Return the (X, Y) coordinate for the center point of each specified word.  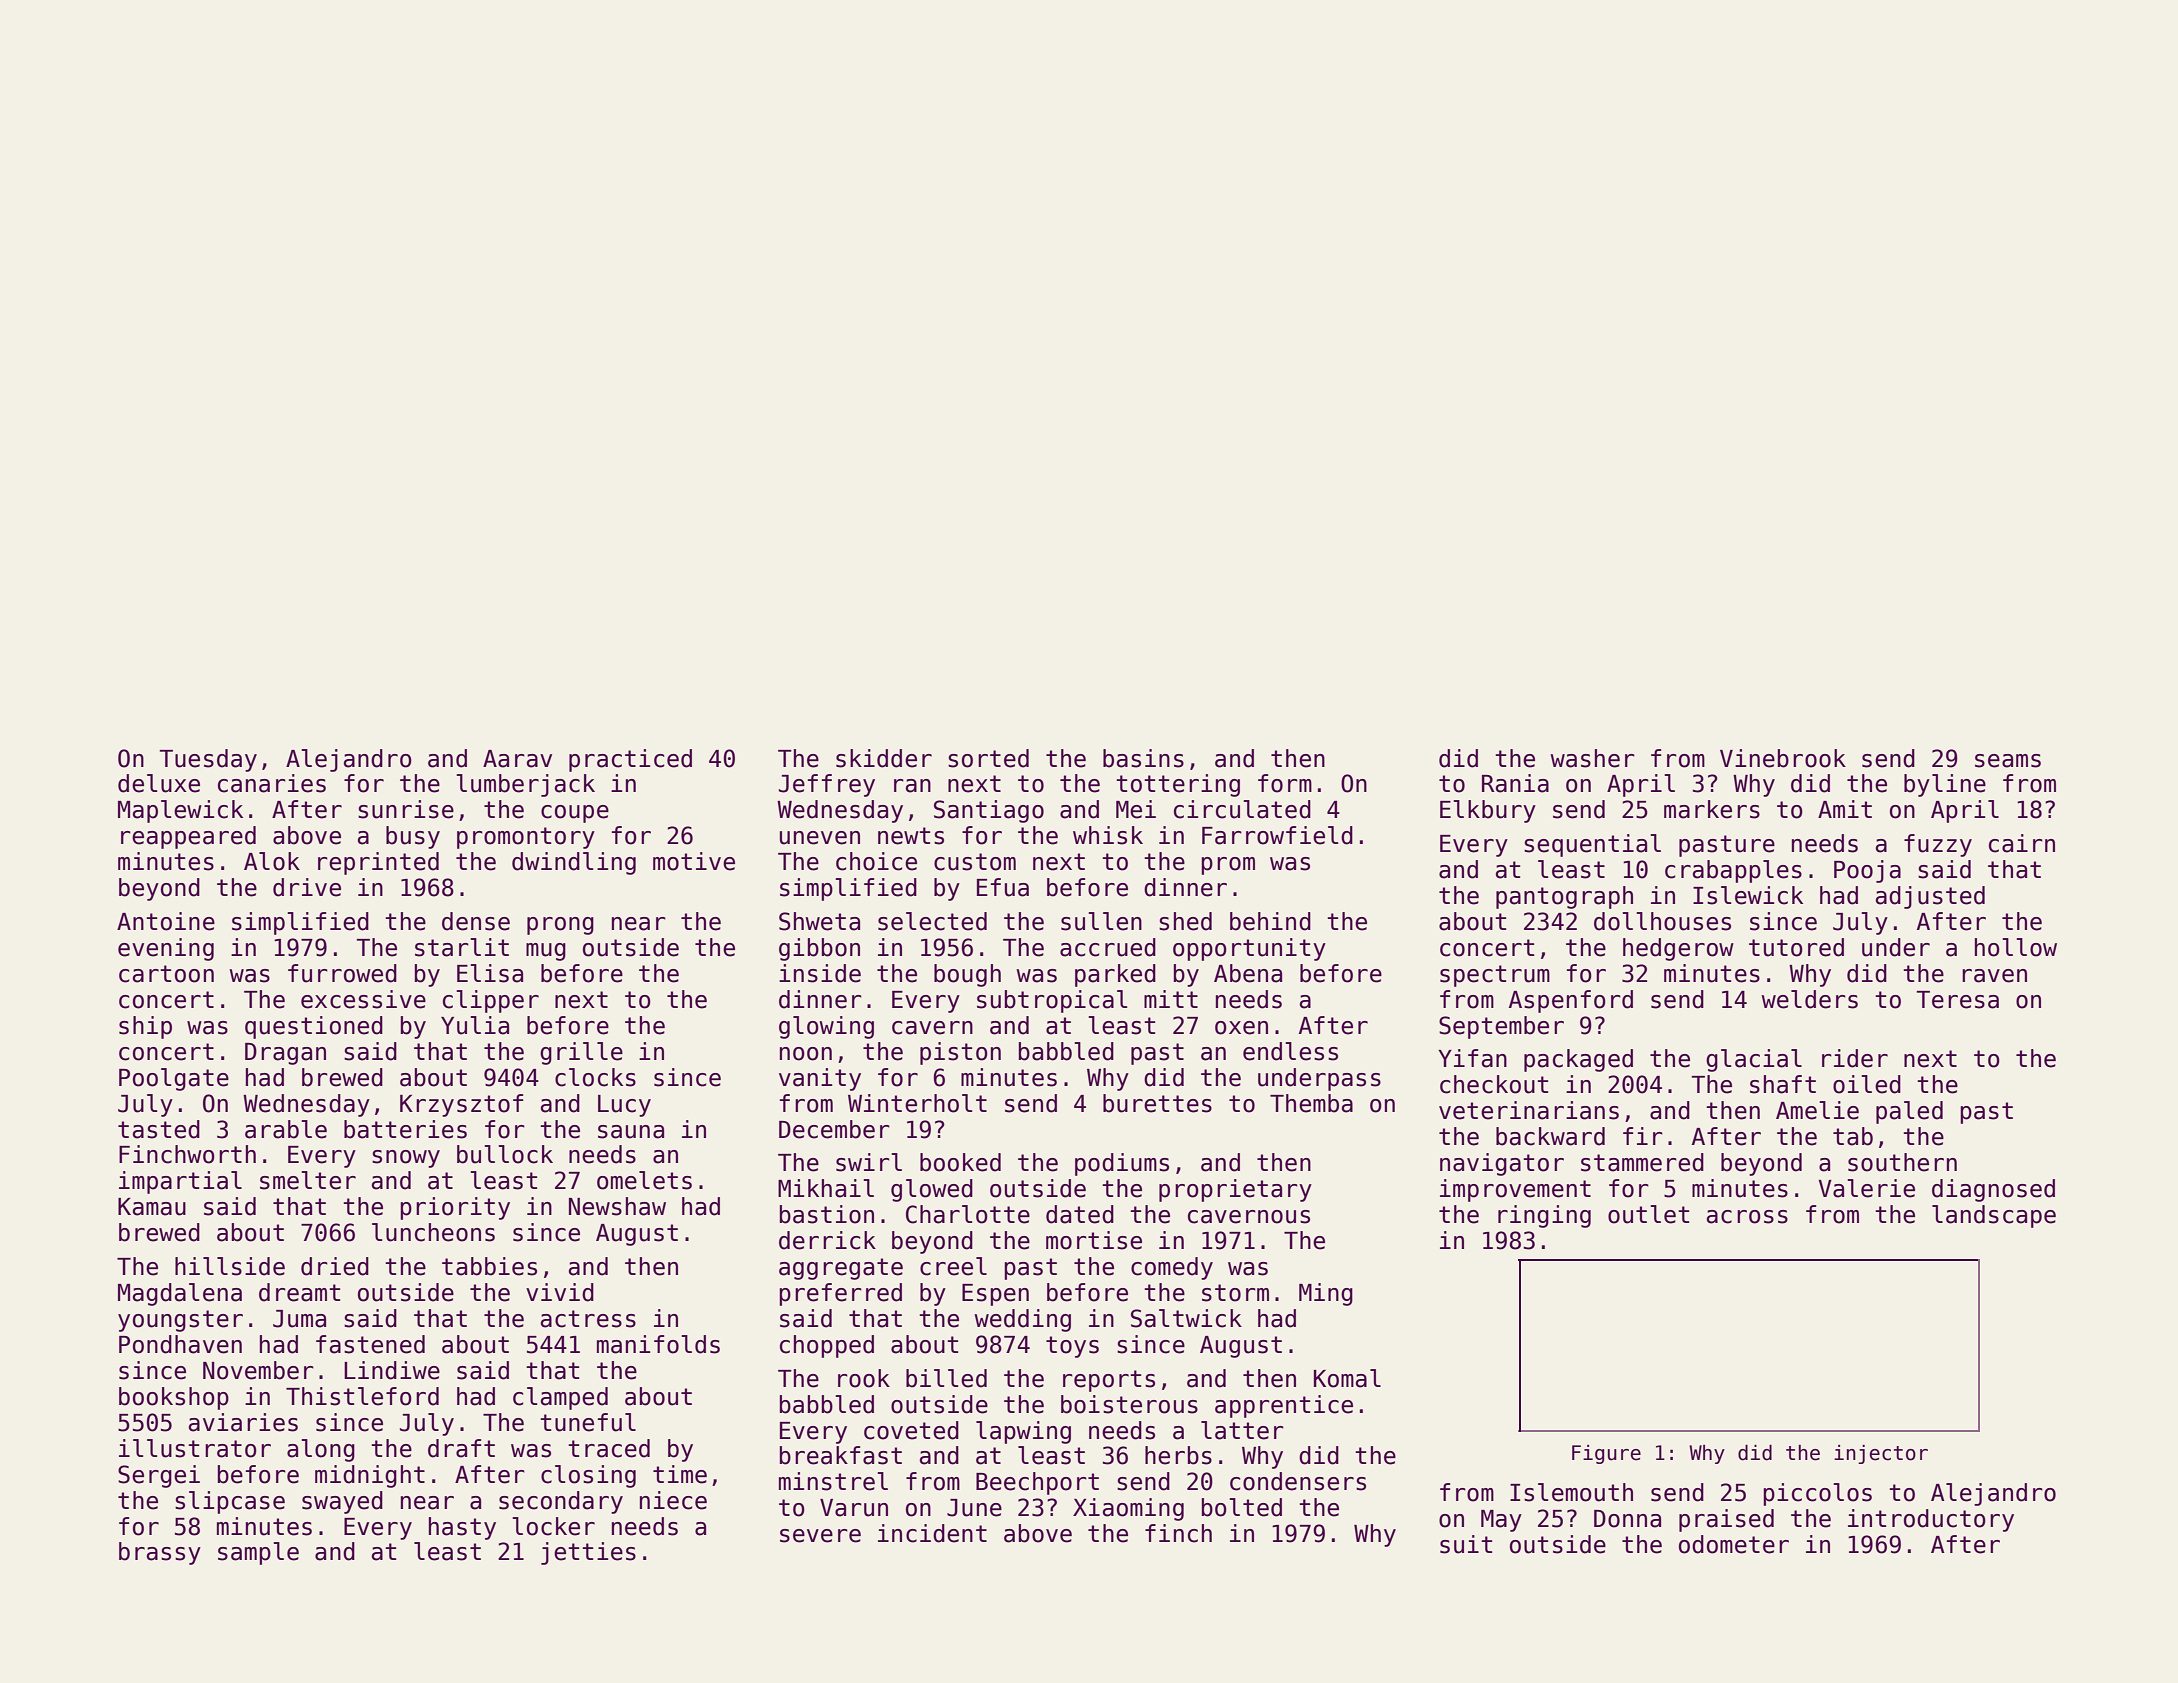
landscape (1994, 1216)
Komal (1347, 1378)
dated (1080, 1214)
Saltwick (1186, 1318)
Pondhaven (180, 1344)
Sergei (159, 1476)
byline (1945, 785)
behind (1270, 921)
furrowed (342, 973)
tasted (159, 1129)
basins (1143, 758)
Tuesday (208, 760)
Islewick (1748, 895)
